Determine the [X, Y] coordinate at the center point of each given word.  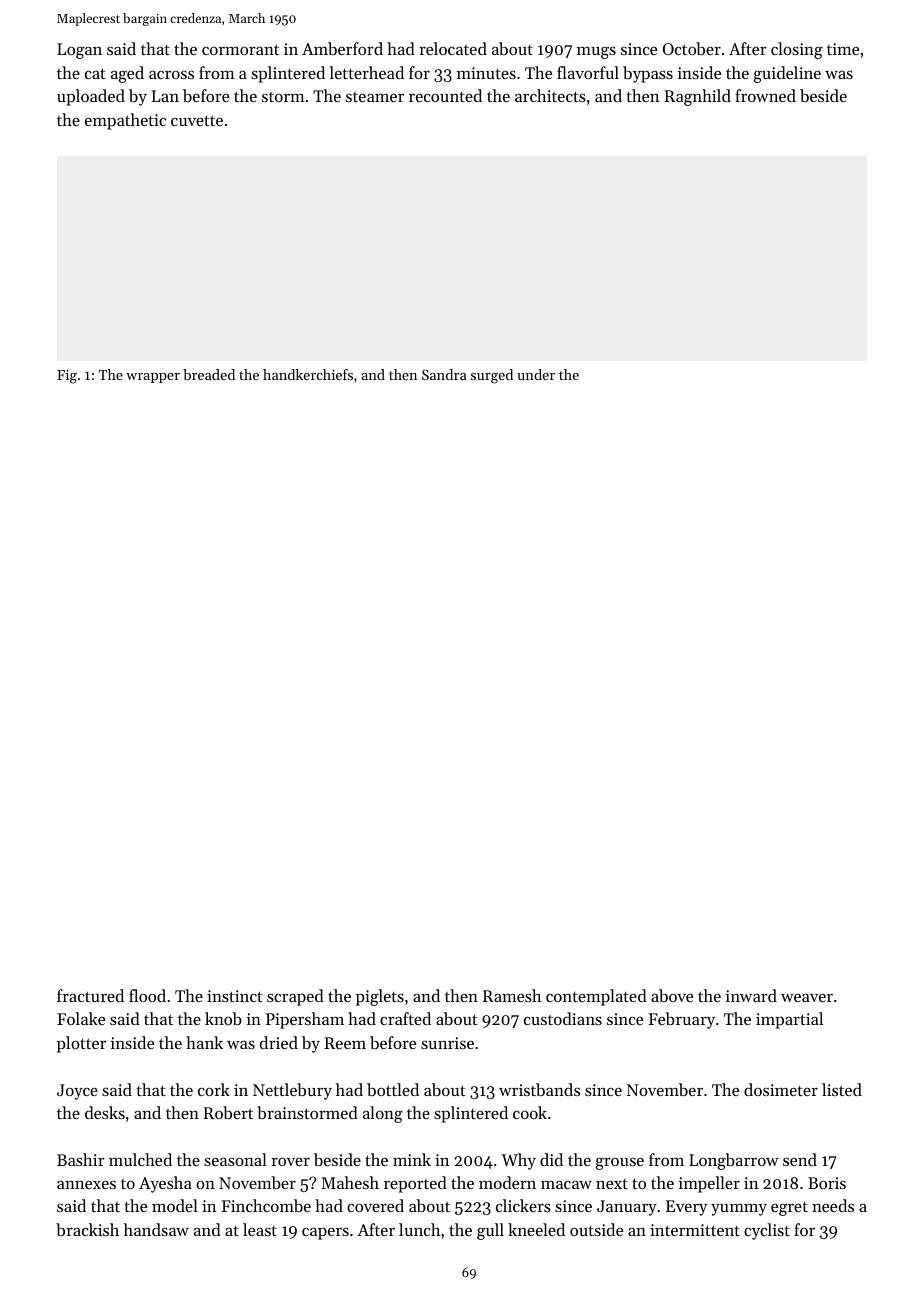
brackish [87, 1229]
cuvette [197, 120]
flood [147, 995]
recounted [445, 95]
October [692, 48]
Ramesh [512, 995]
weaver [807, 997]
